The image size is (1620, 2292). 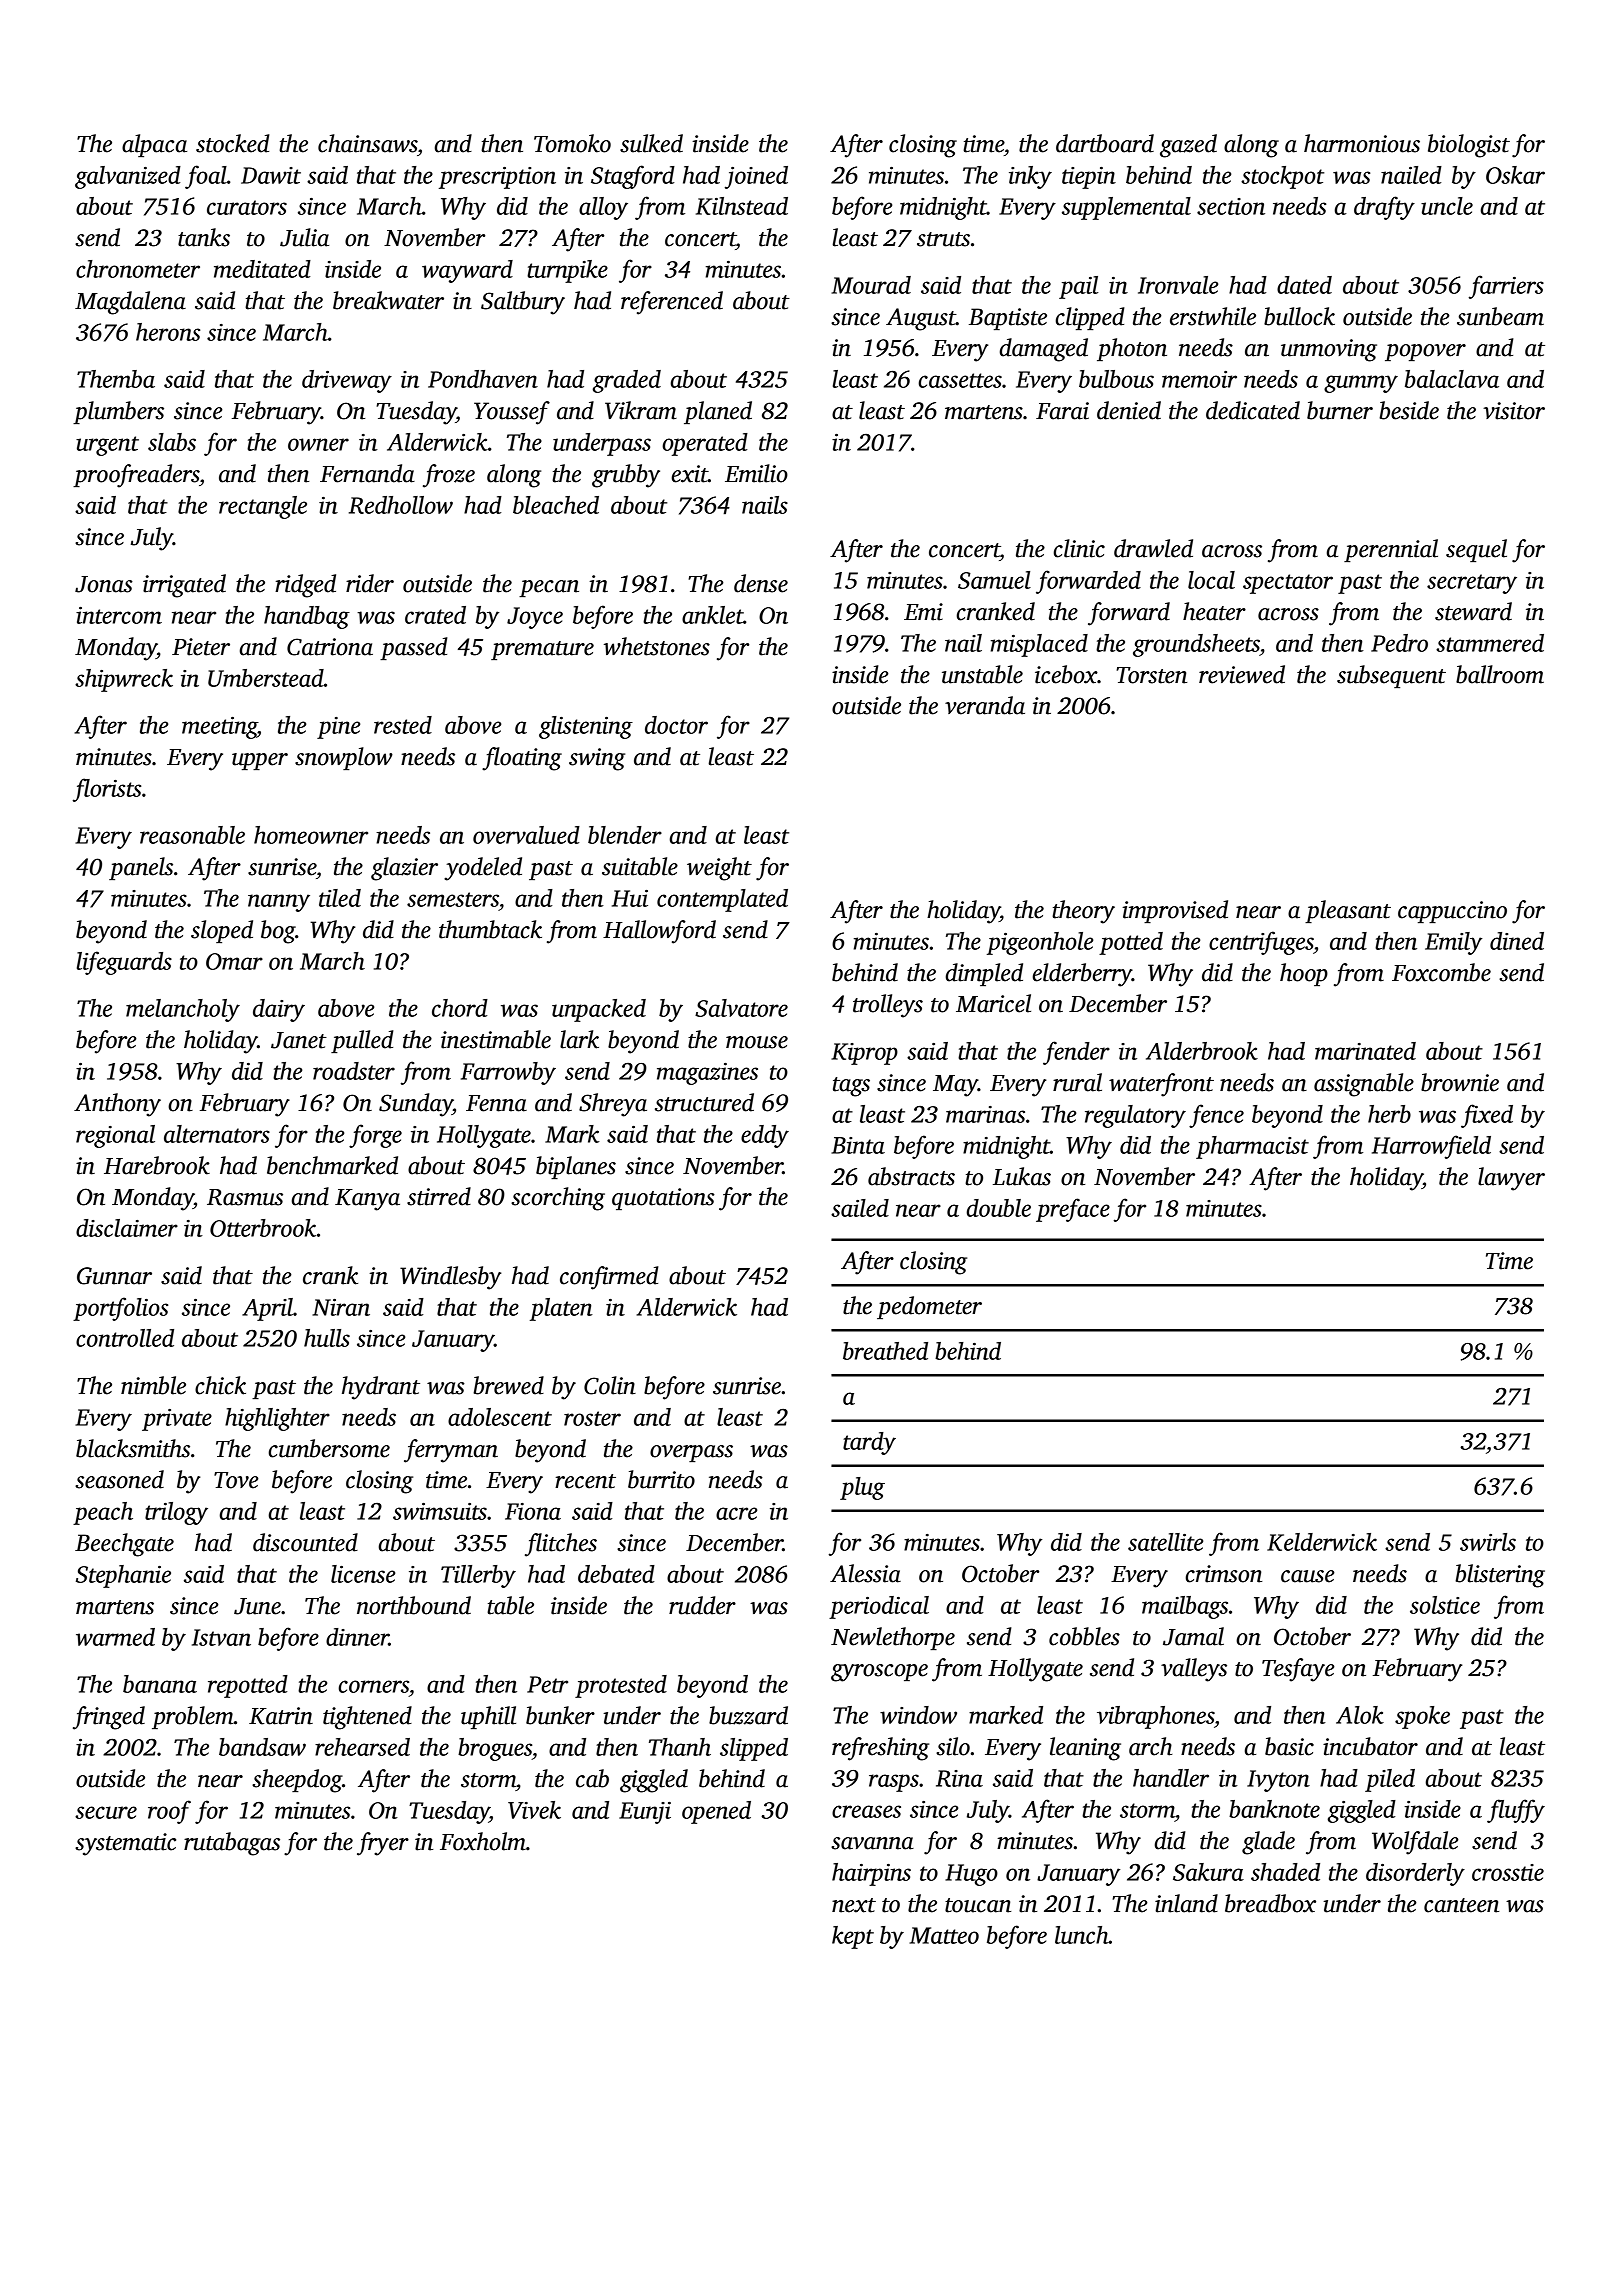 I want to click on canteen, so click(x=1461, y=1905).
